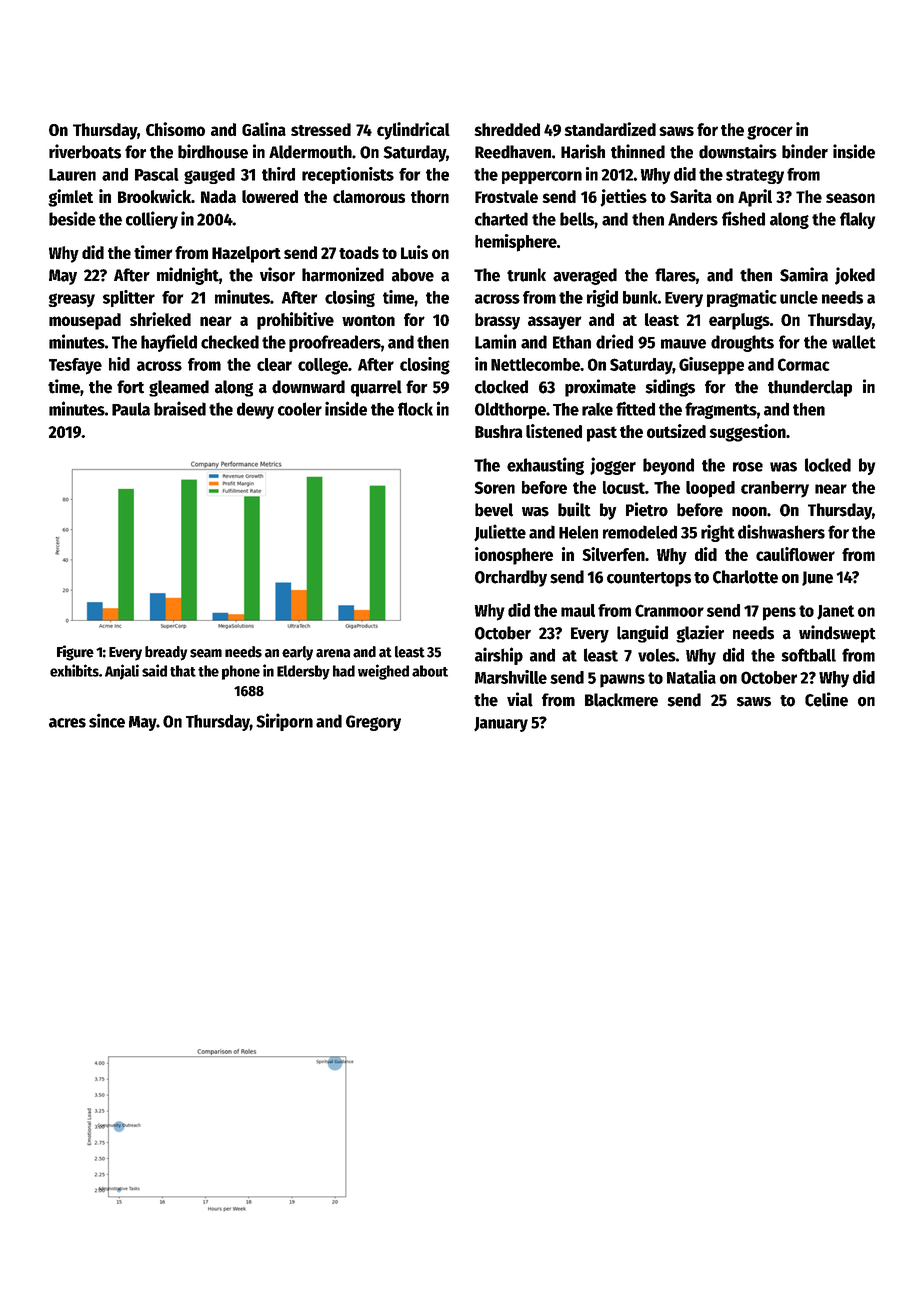  Describe the element at coordinates (74, 670) in the screenshot. I see `exhibits` at that location.
